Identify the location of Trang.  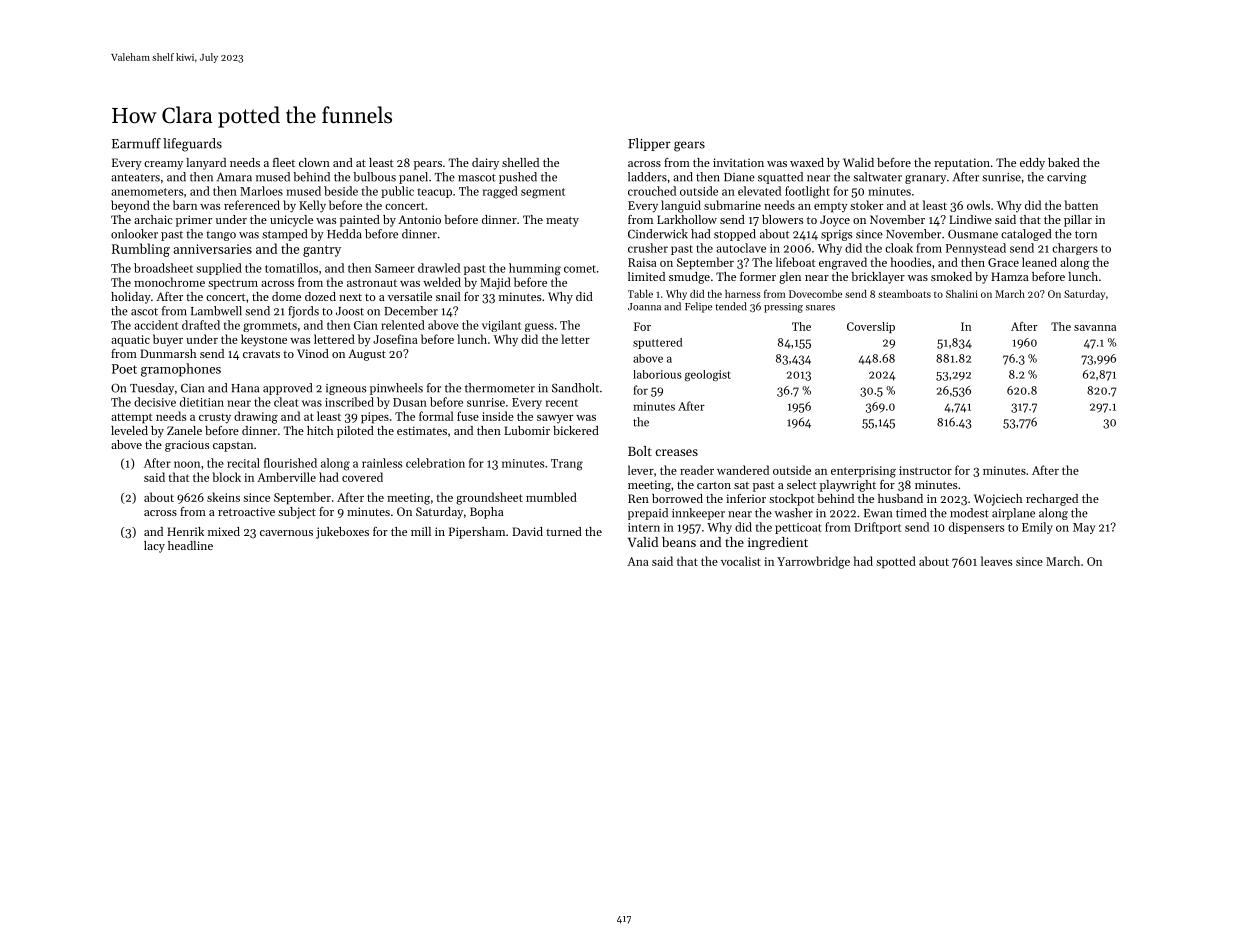
(567, 465).
